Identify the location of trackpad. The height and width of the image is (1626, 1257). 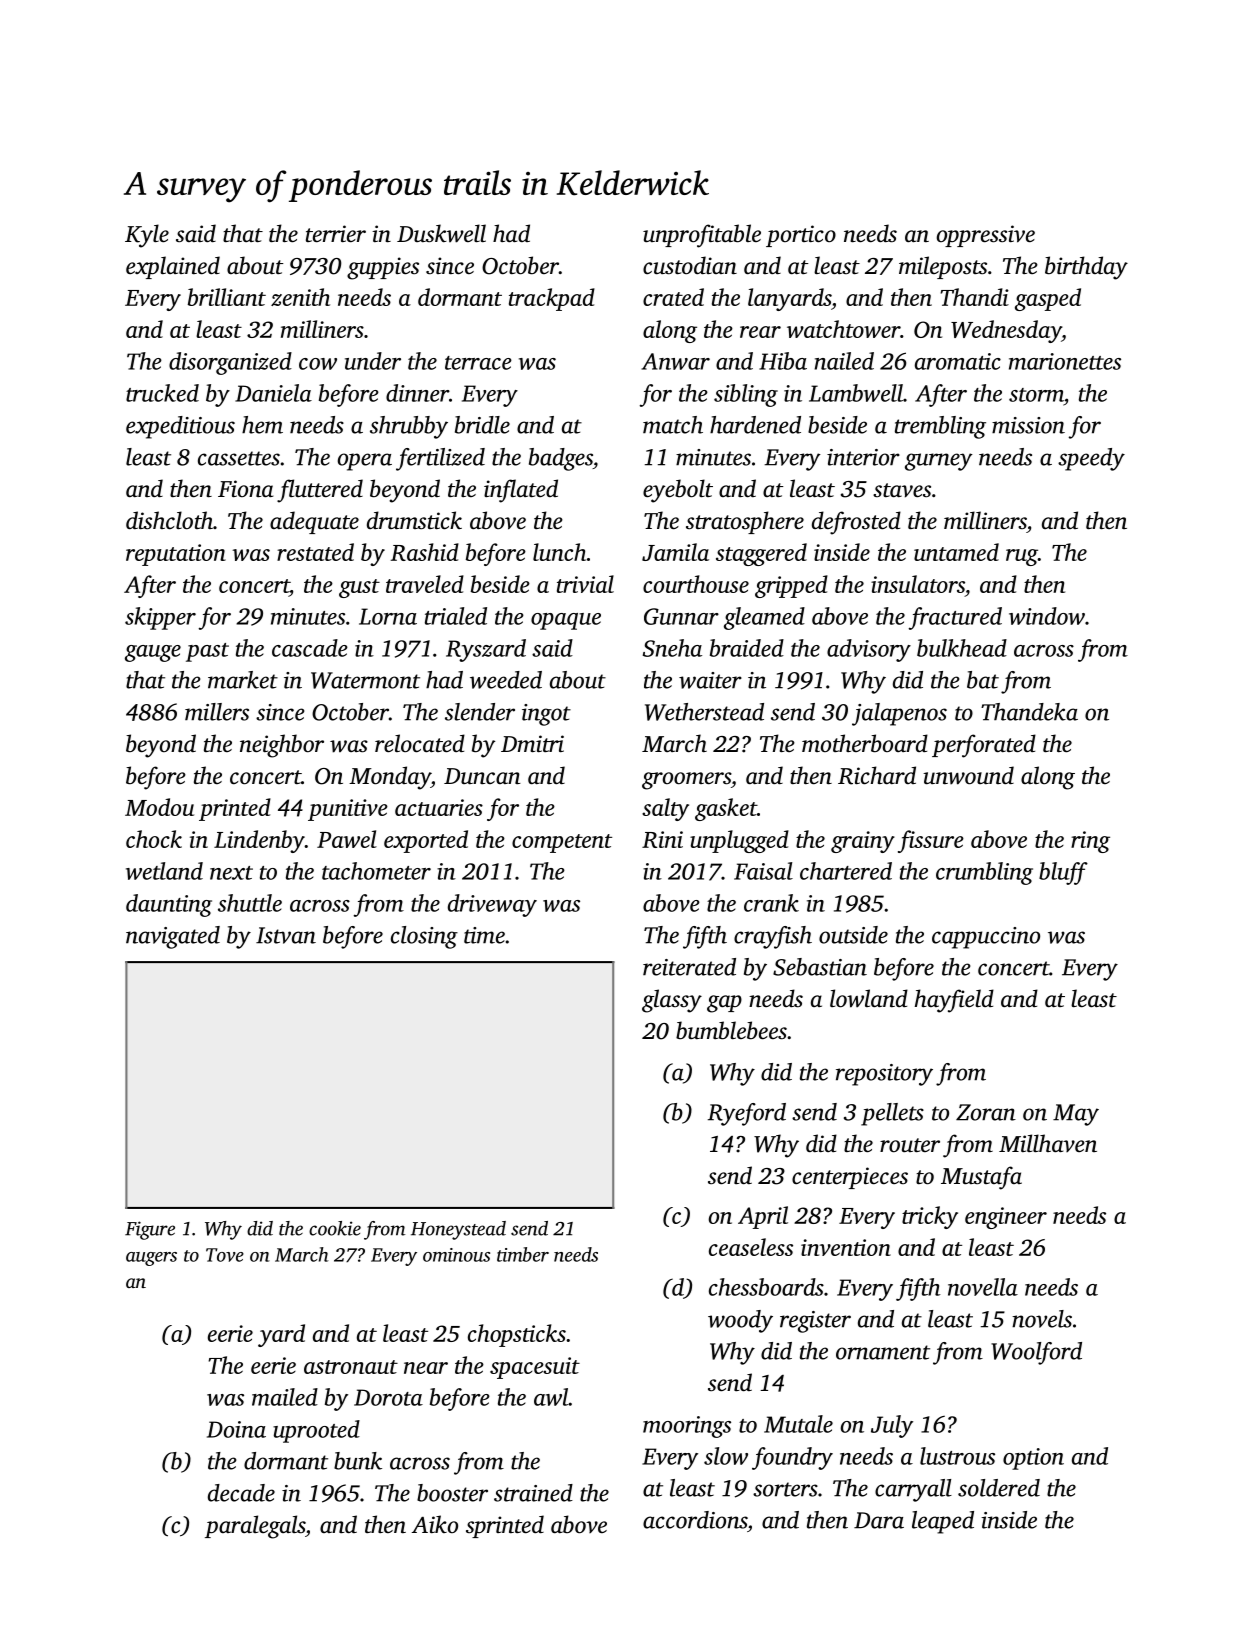
(552, 299).
